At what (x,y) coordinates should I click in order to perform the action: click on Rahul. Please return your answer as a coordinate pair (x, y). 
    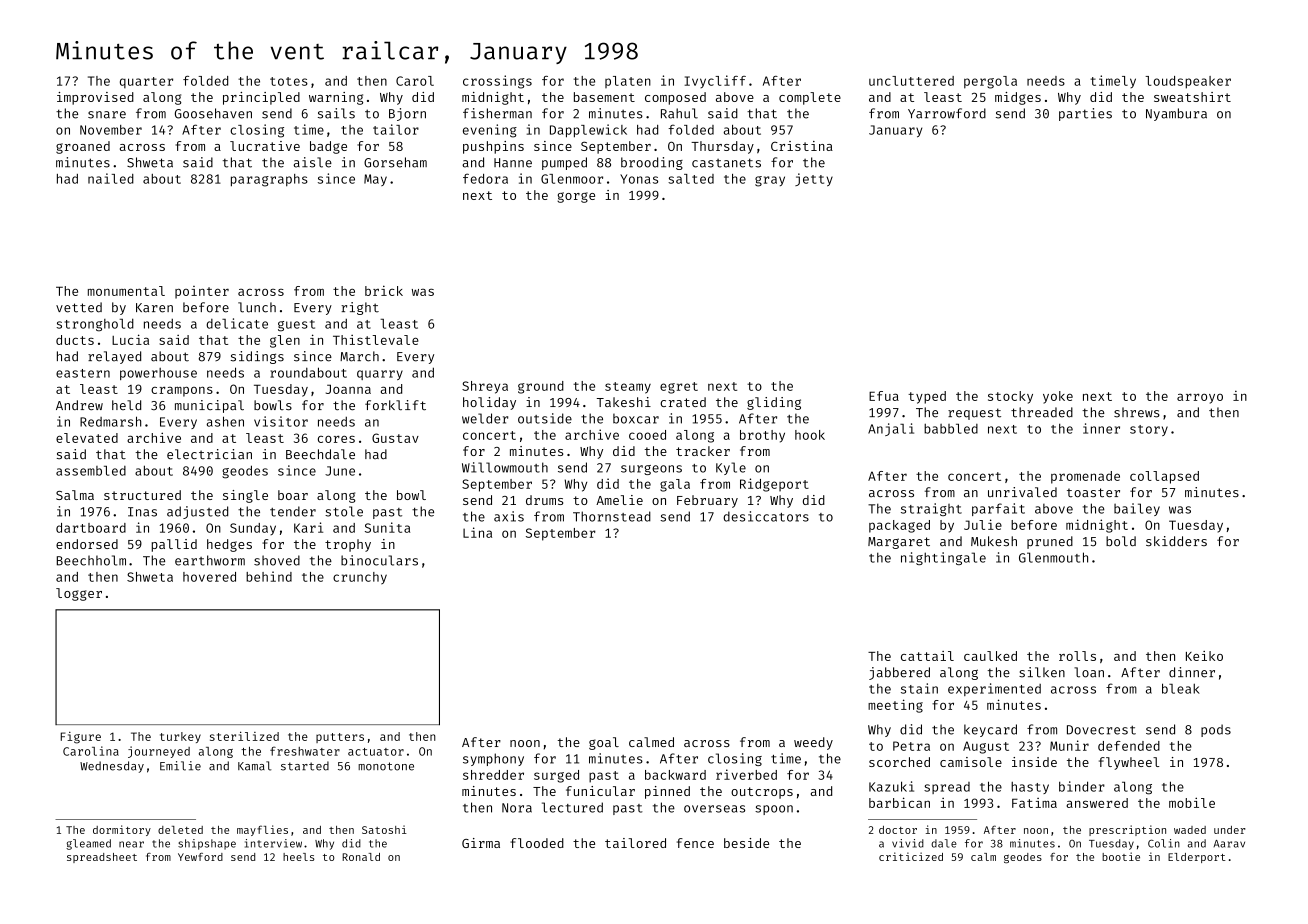
    Looking at the image, I should click on (679, 113).
